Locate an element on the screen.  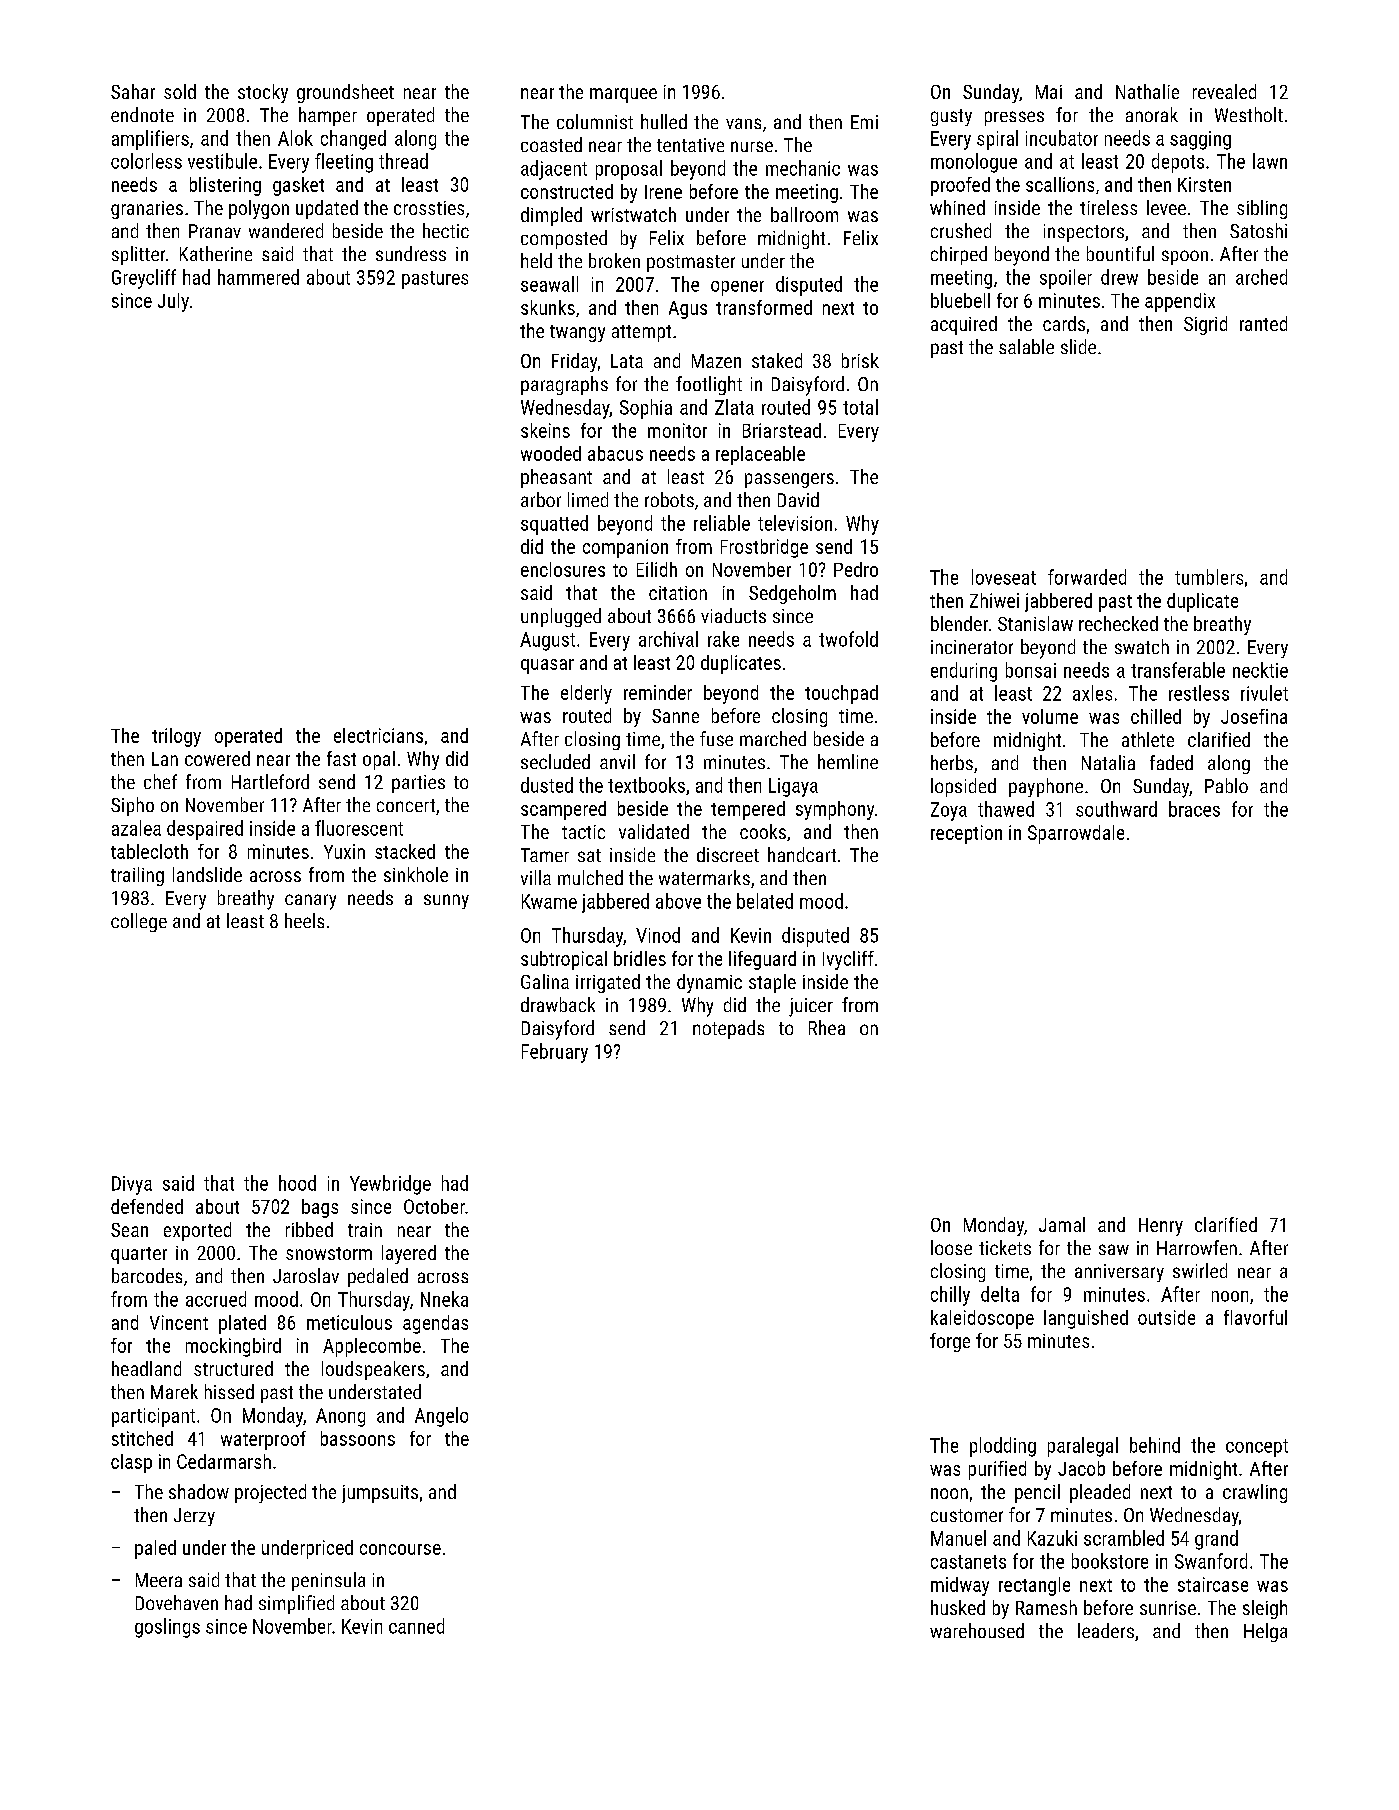
notepads is located at coordinates (728, 1029).
